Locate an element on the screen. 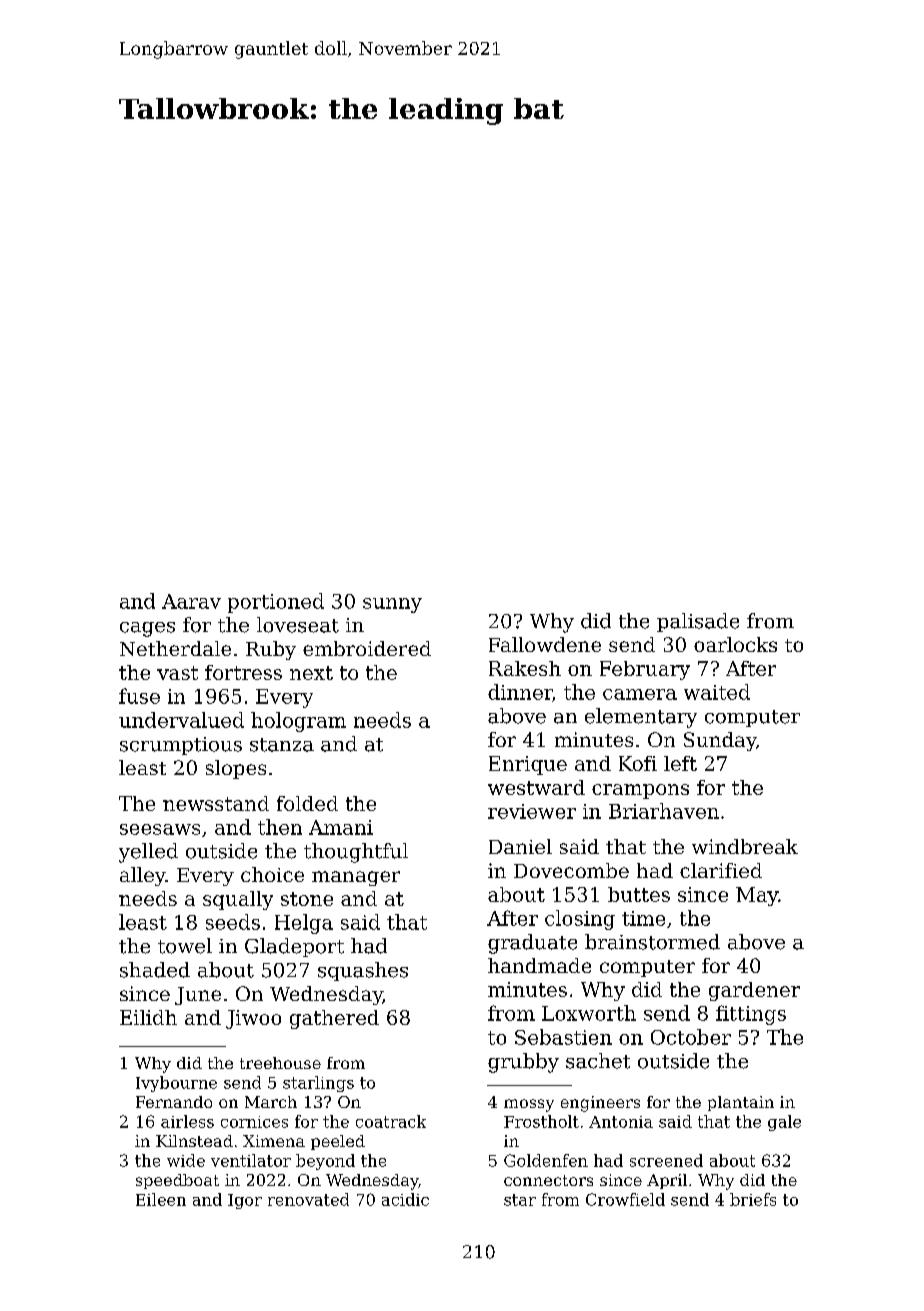 The height and width of the screenshot is (1311, 924). fittings is located at coordinates (751, 1015).
